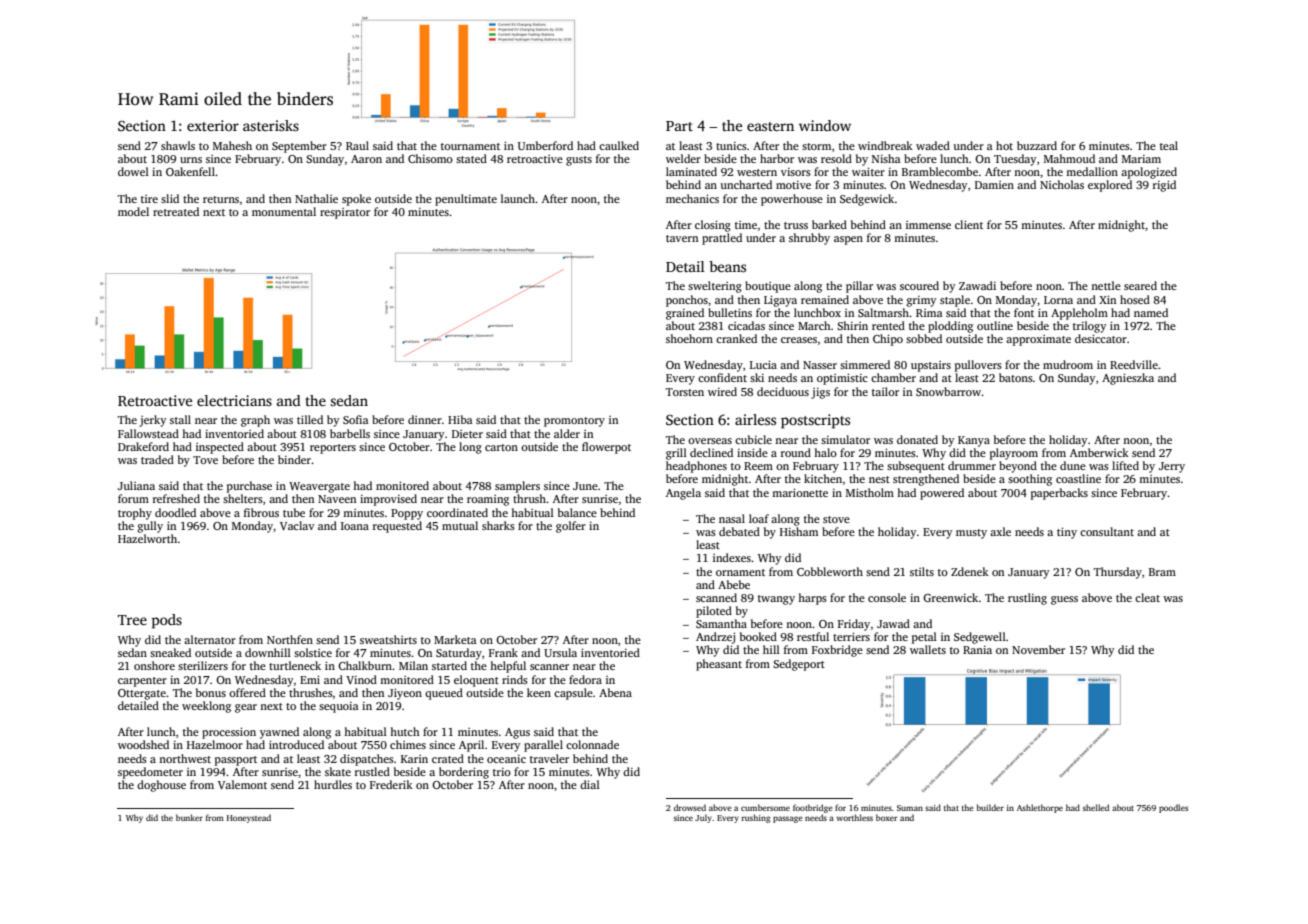  I want to click on sterilizers, so click(203, 665).
